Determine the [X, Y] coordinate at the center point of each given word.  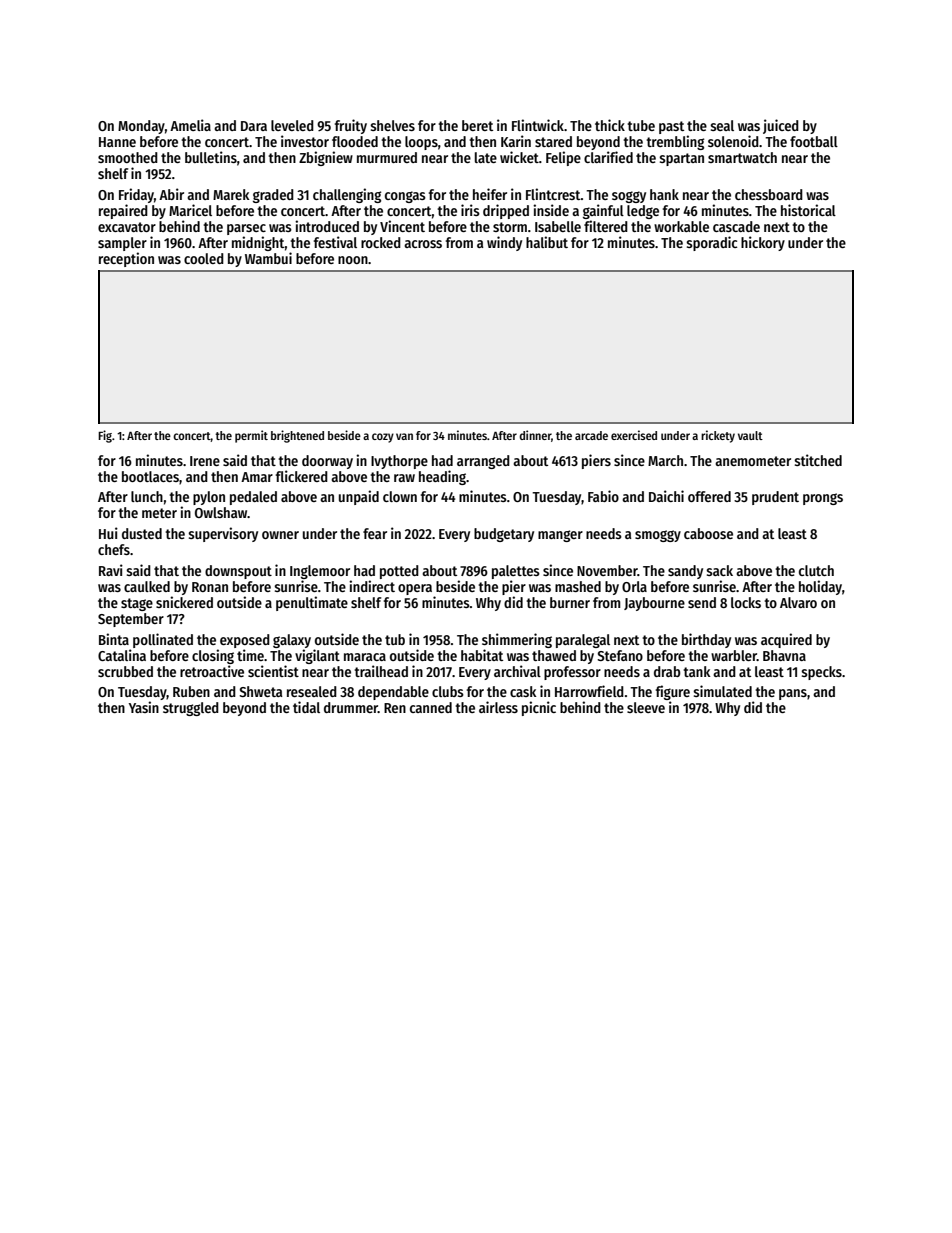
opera [415, 589]
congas [405, 197]
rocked [381, 242]
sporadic [711, 243]
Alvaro [798, 602]
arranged [483, 462]
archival [517, 671]
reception [126, 259]
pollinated [163, 640]
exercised [634, 435]
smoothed [128, 157]
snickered [184, 602]
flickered [302, 476]
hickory [763, 243]
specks [821, 673]
